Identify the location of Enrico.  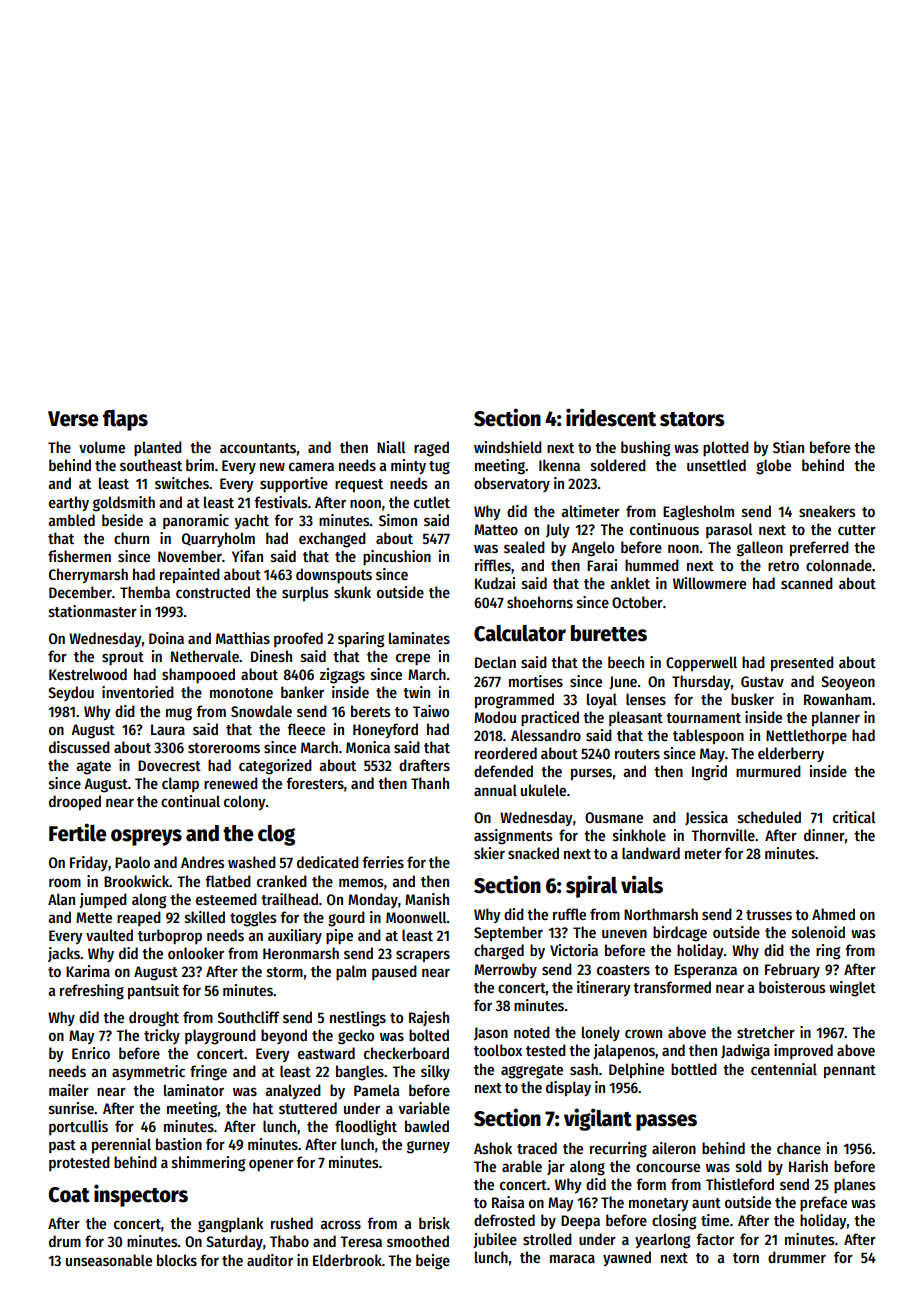
(91, 1053).
